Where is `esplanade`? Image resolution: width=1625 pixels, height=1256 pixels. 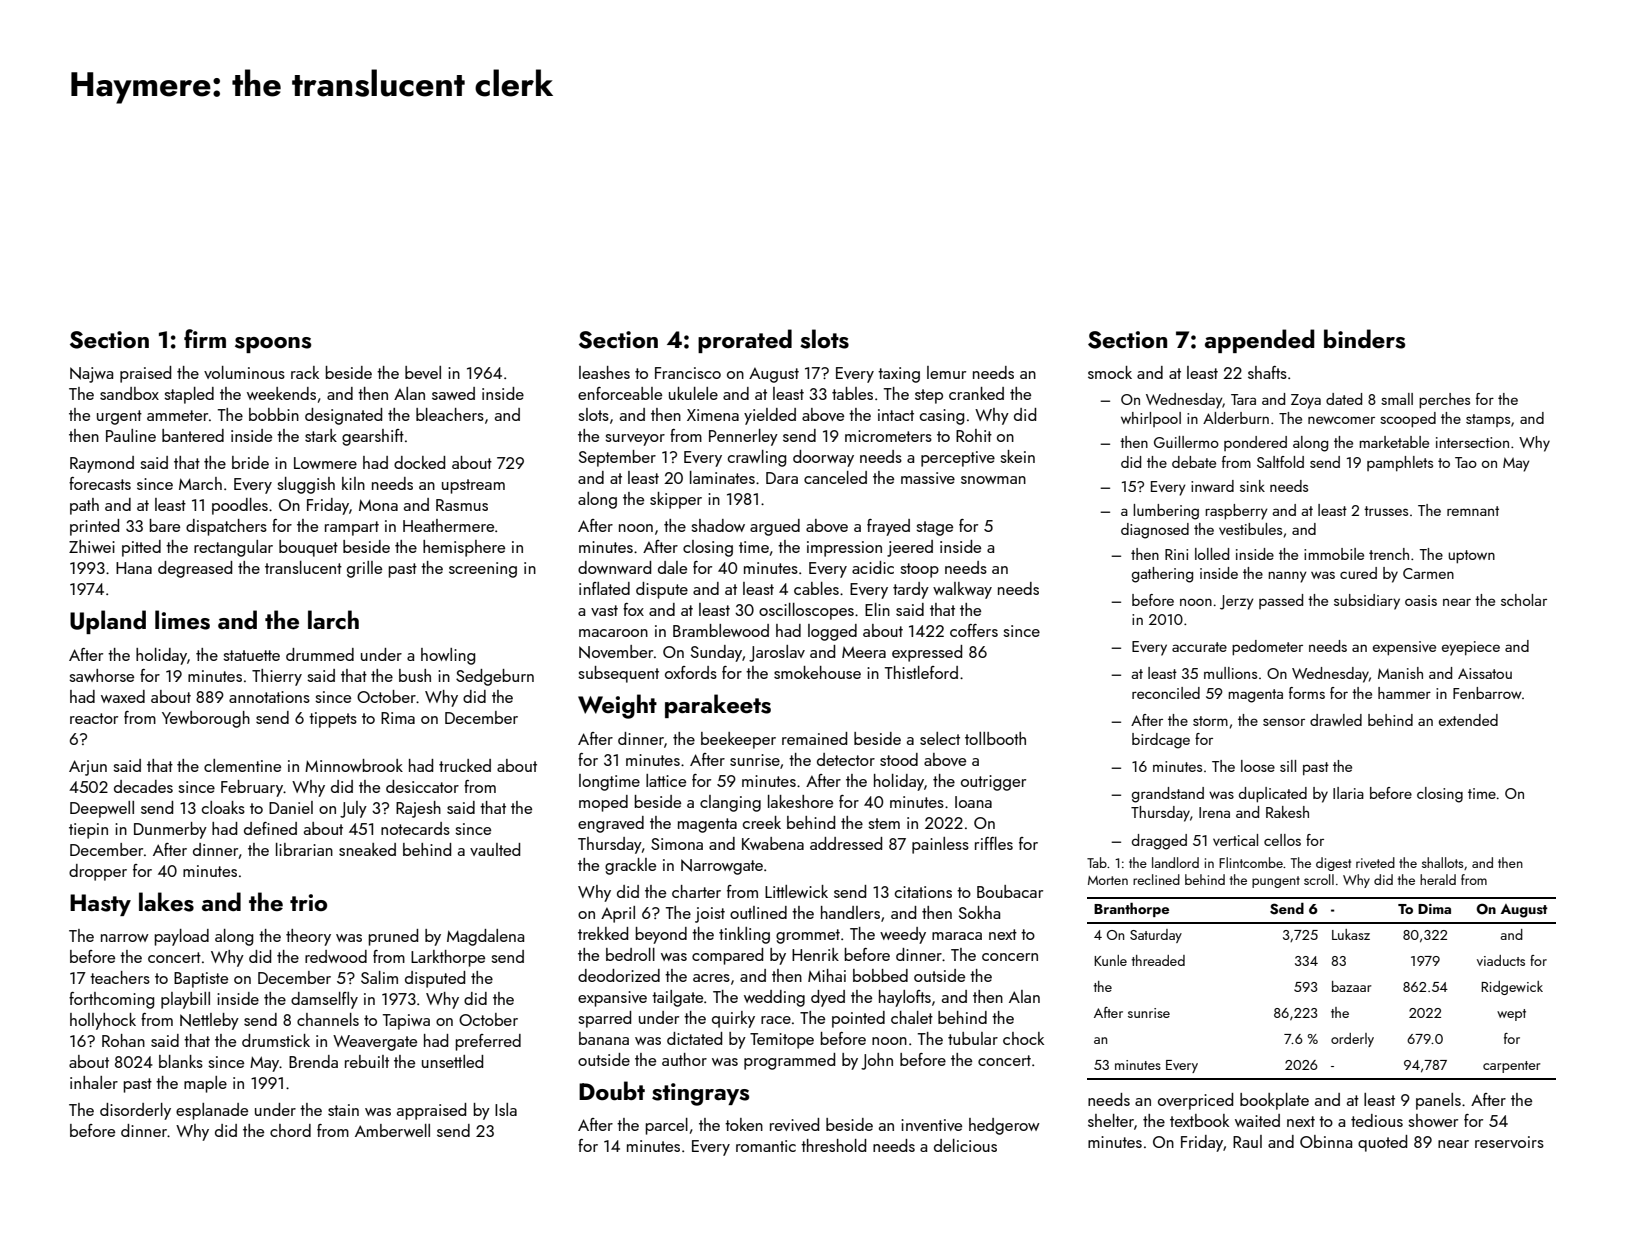
esplanade is located at coordinates (212, 1111).
